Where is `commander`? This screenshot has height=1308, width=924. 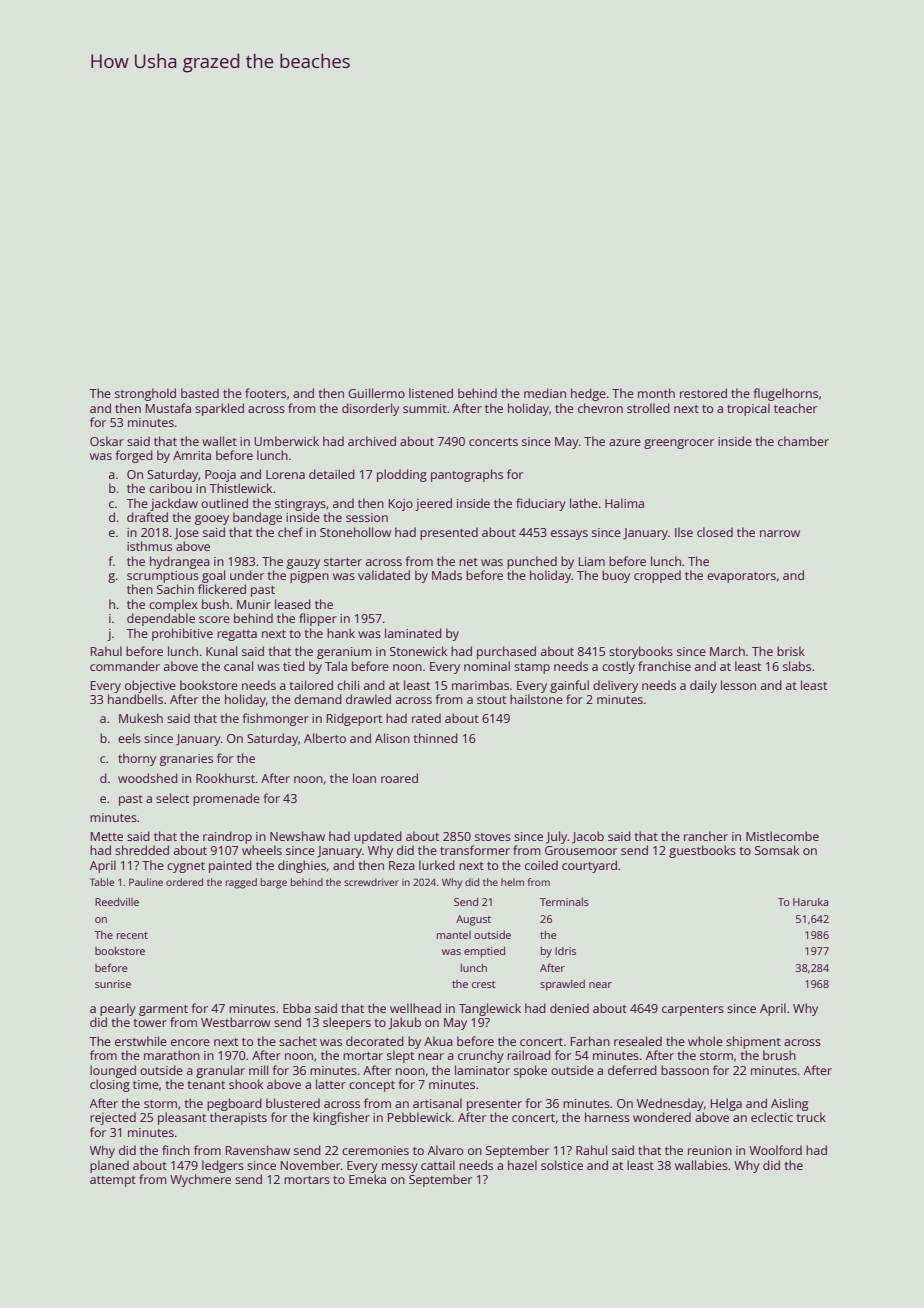 commander is located at coordinates (125, 666).
